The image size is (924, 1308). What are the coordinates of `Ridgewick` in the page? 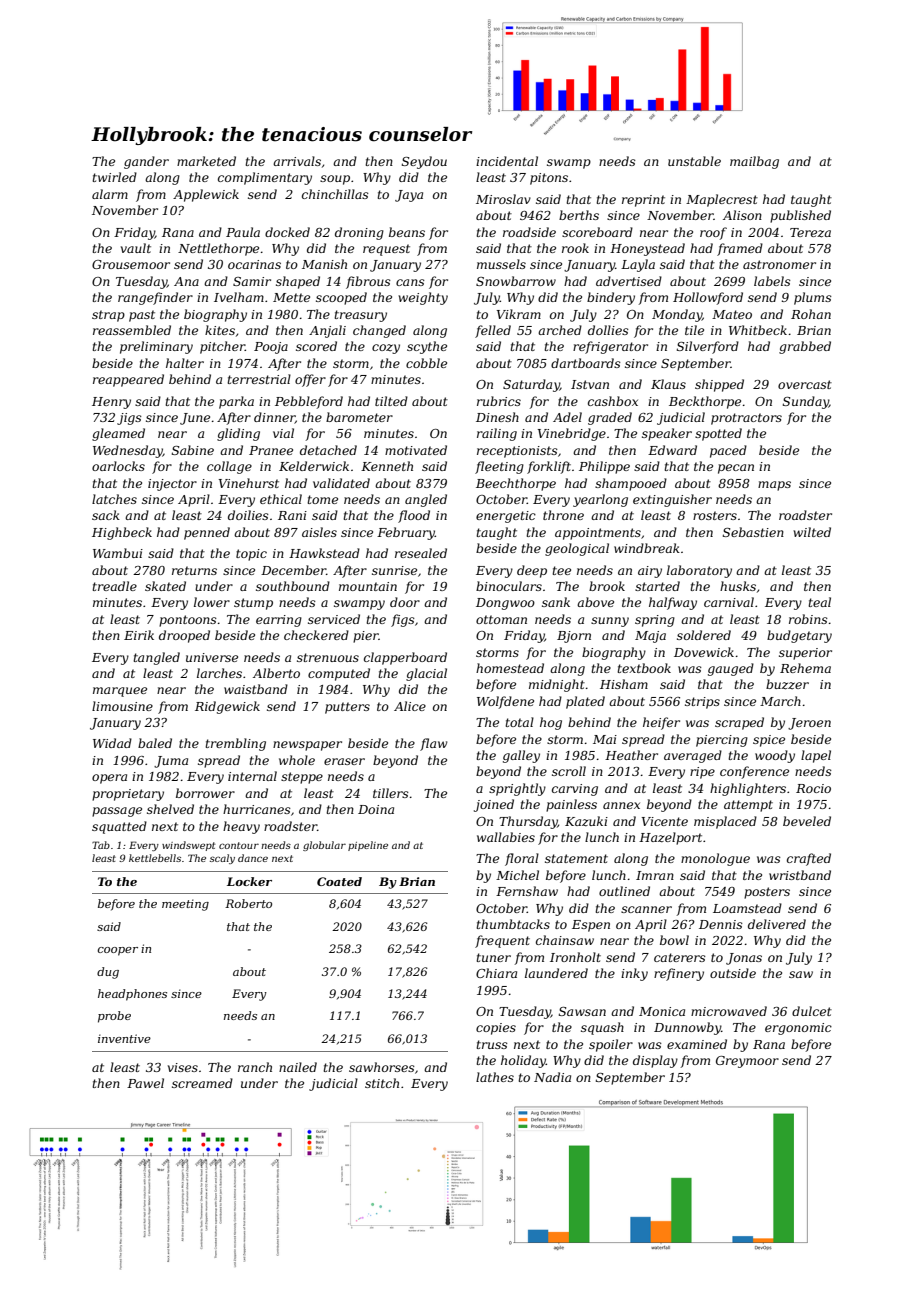 It's located at (227, 707).
